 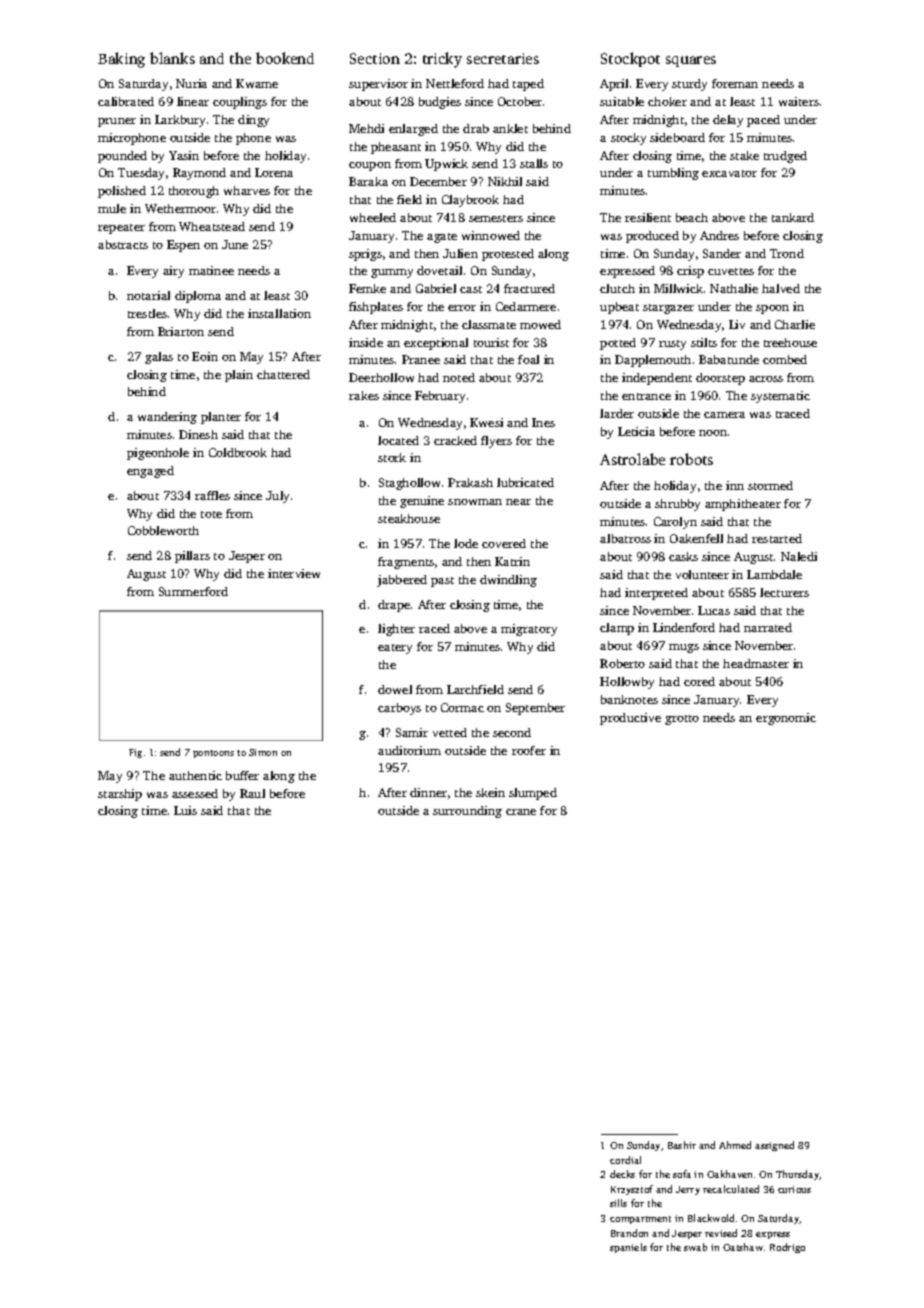 I want to click on spaniels, so click(x=628, y=1248).
